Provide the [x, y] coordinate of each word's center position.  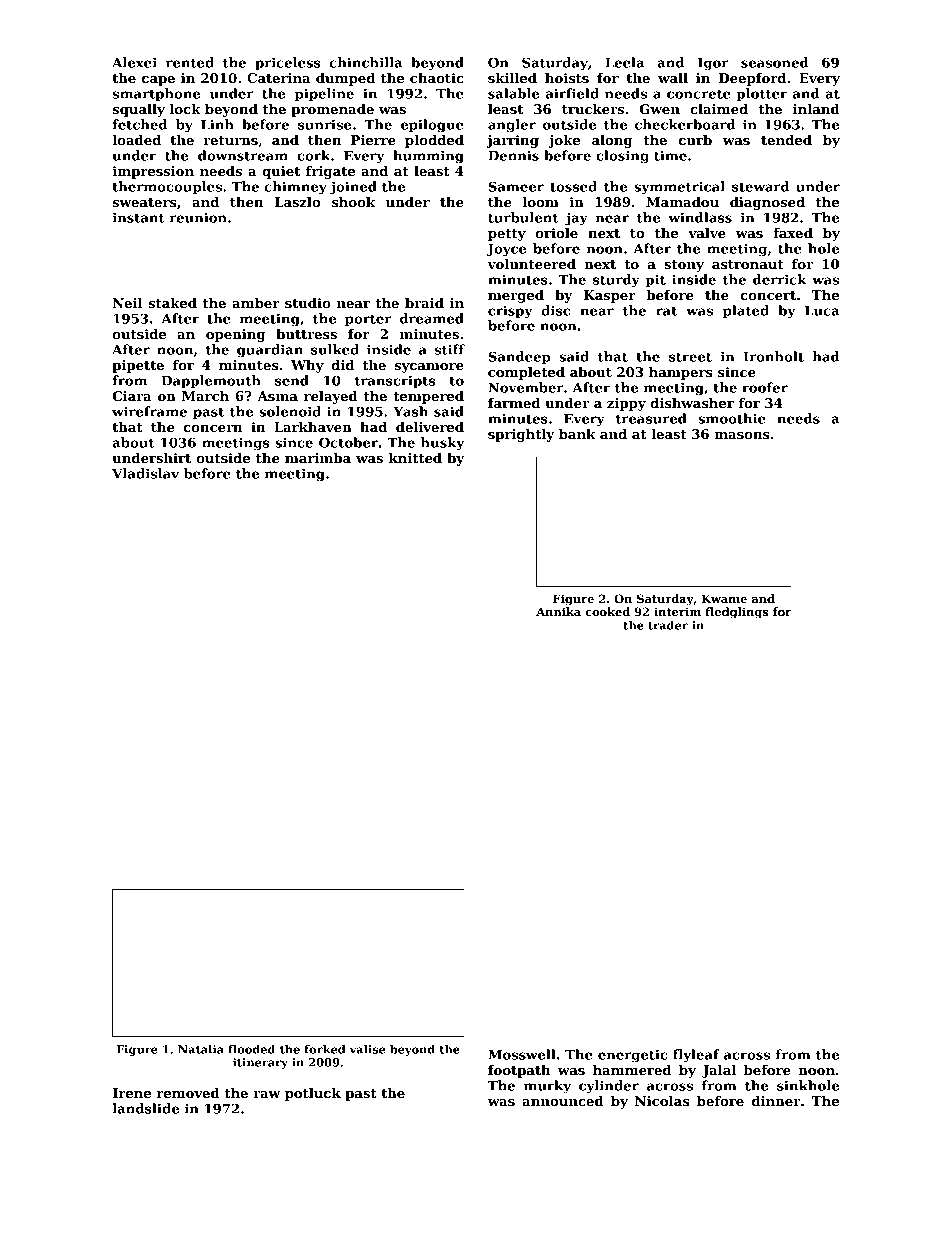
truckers [593, 109]
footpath [519, 1071]
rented [190, 62]
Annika [558, 611]
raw [267, 1094]
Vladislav [145, 473]
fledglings [737, 613]
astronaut [748, 264]
